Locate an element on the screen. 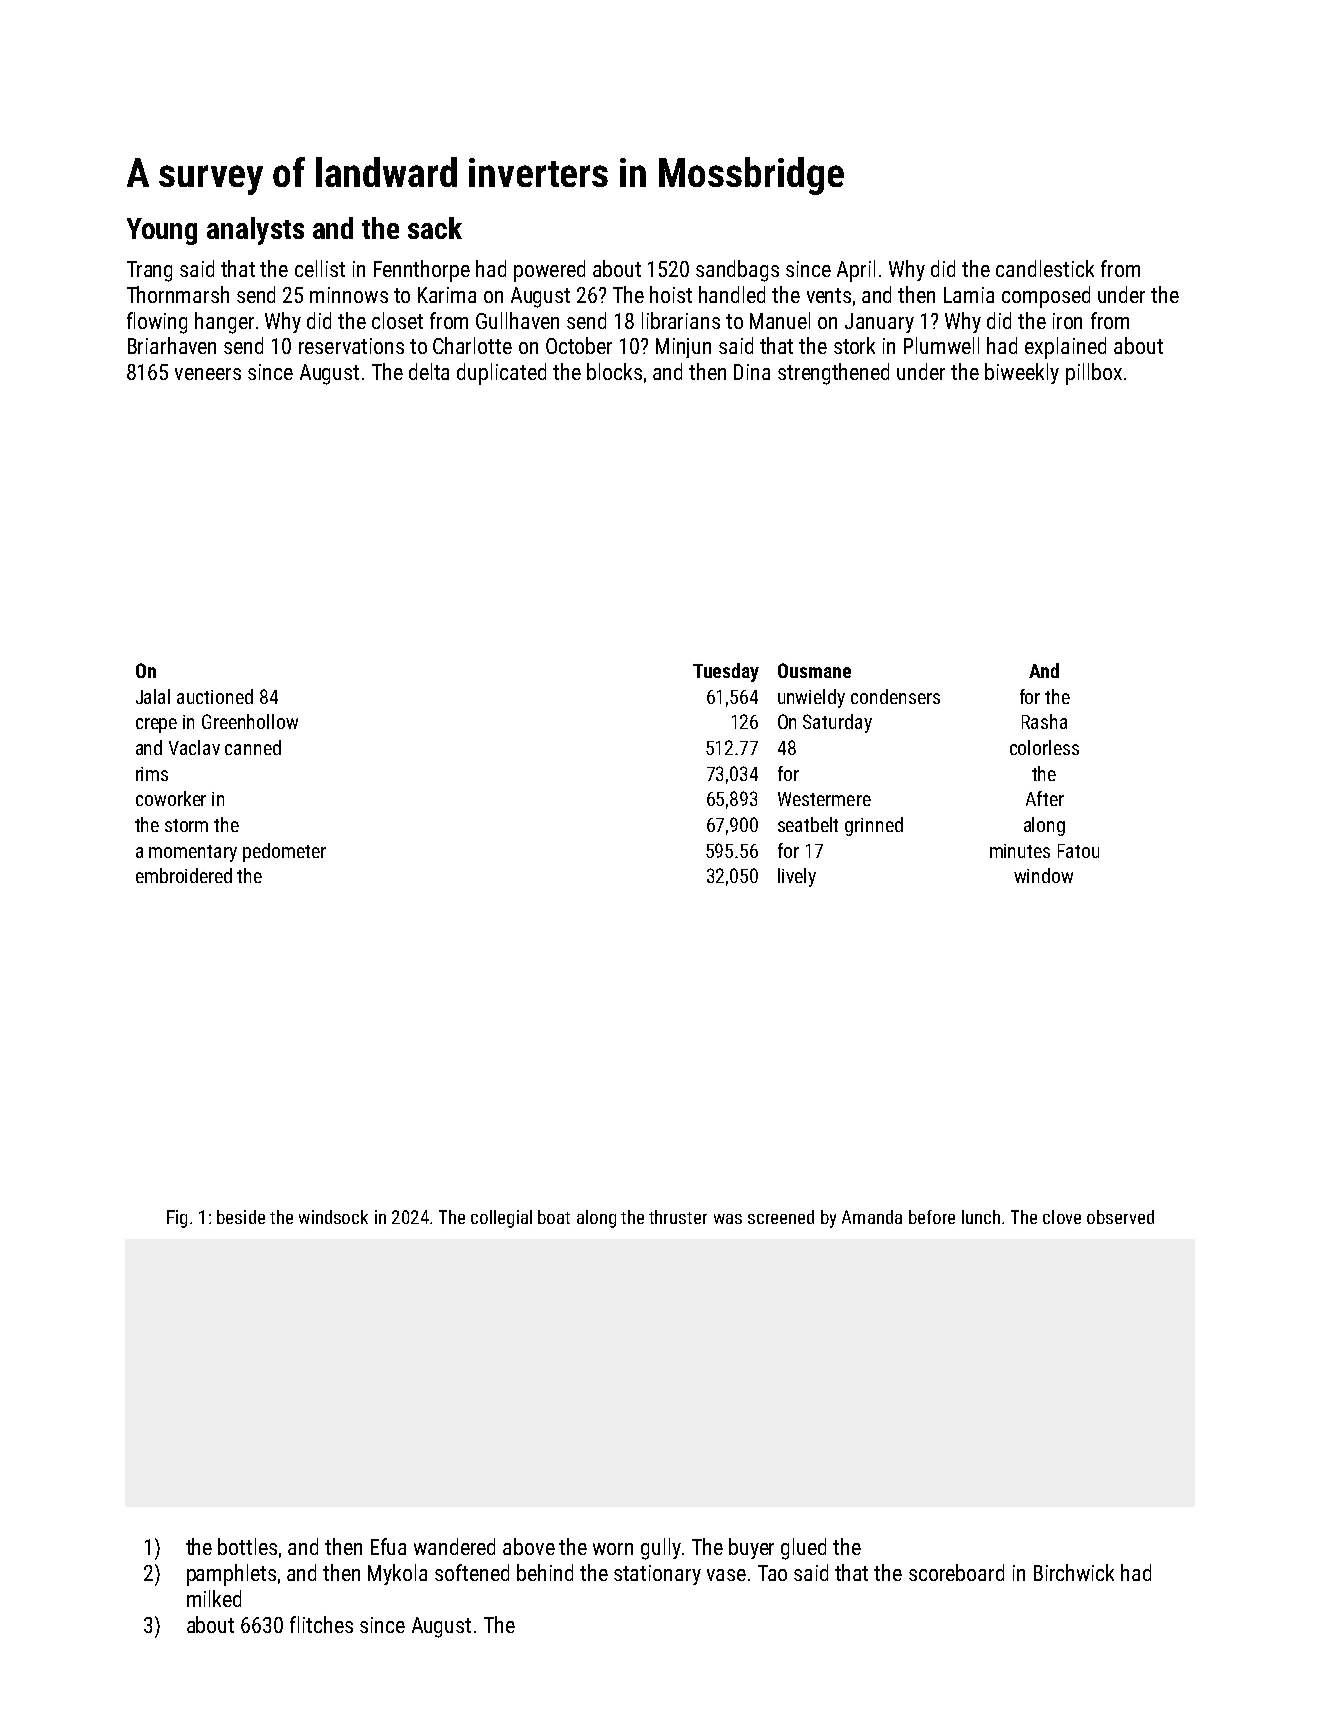  window is located at coordinates (1043, 875).
